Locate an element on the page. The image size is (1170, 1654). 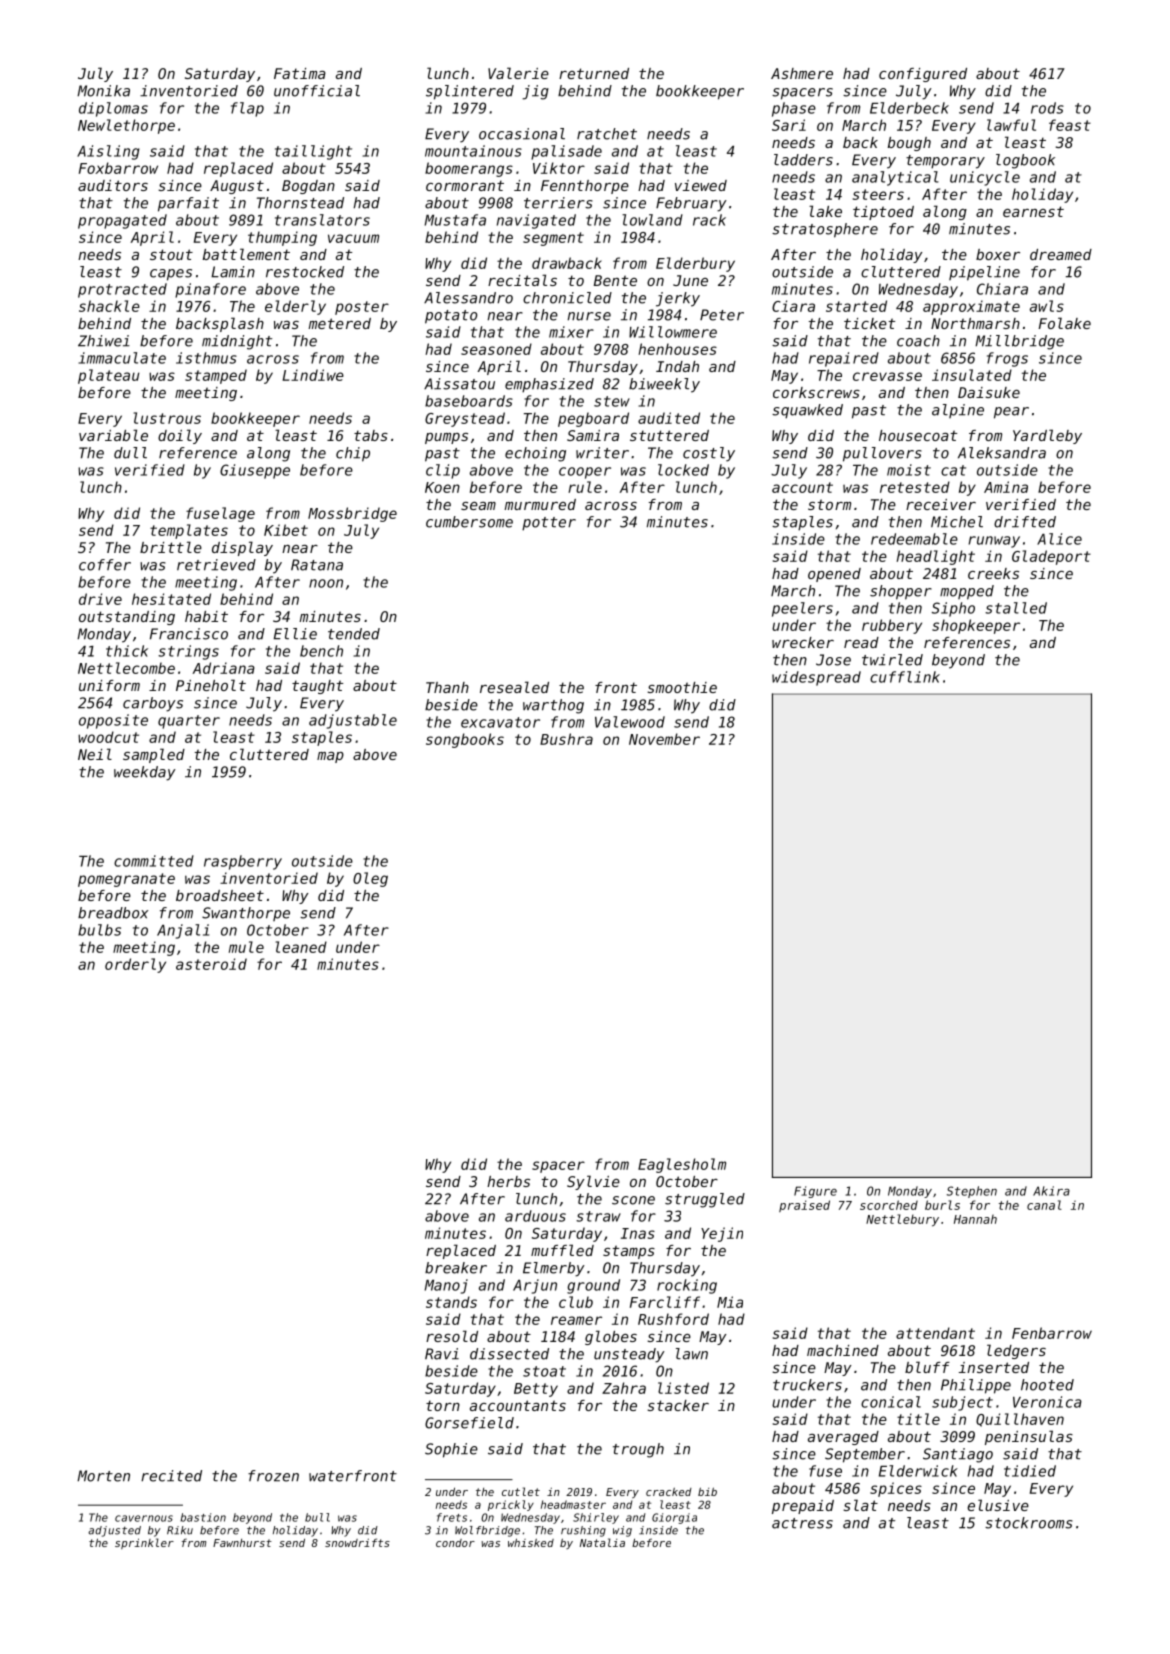
Ashmere is located at coordinates (802, 73).
